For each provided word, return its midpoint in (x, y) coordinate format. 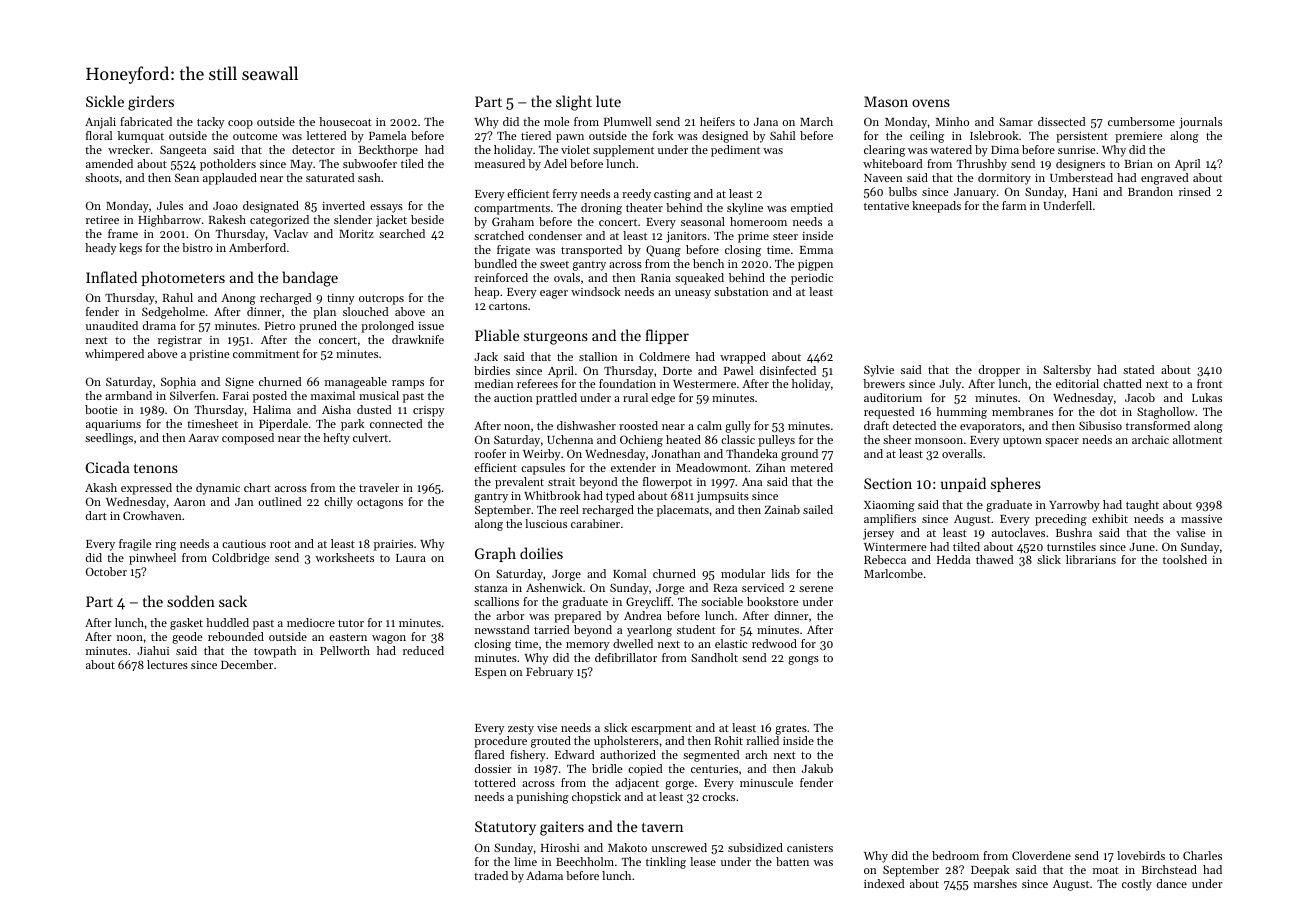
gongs (803, 660)
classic (738, 439)
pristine (209, 355)
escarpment (661, 730)
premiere (1139, 137)
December (247, 664)
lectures (167, 664)
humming (961, 413)
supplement (623, 151)
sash (369, 177)
